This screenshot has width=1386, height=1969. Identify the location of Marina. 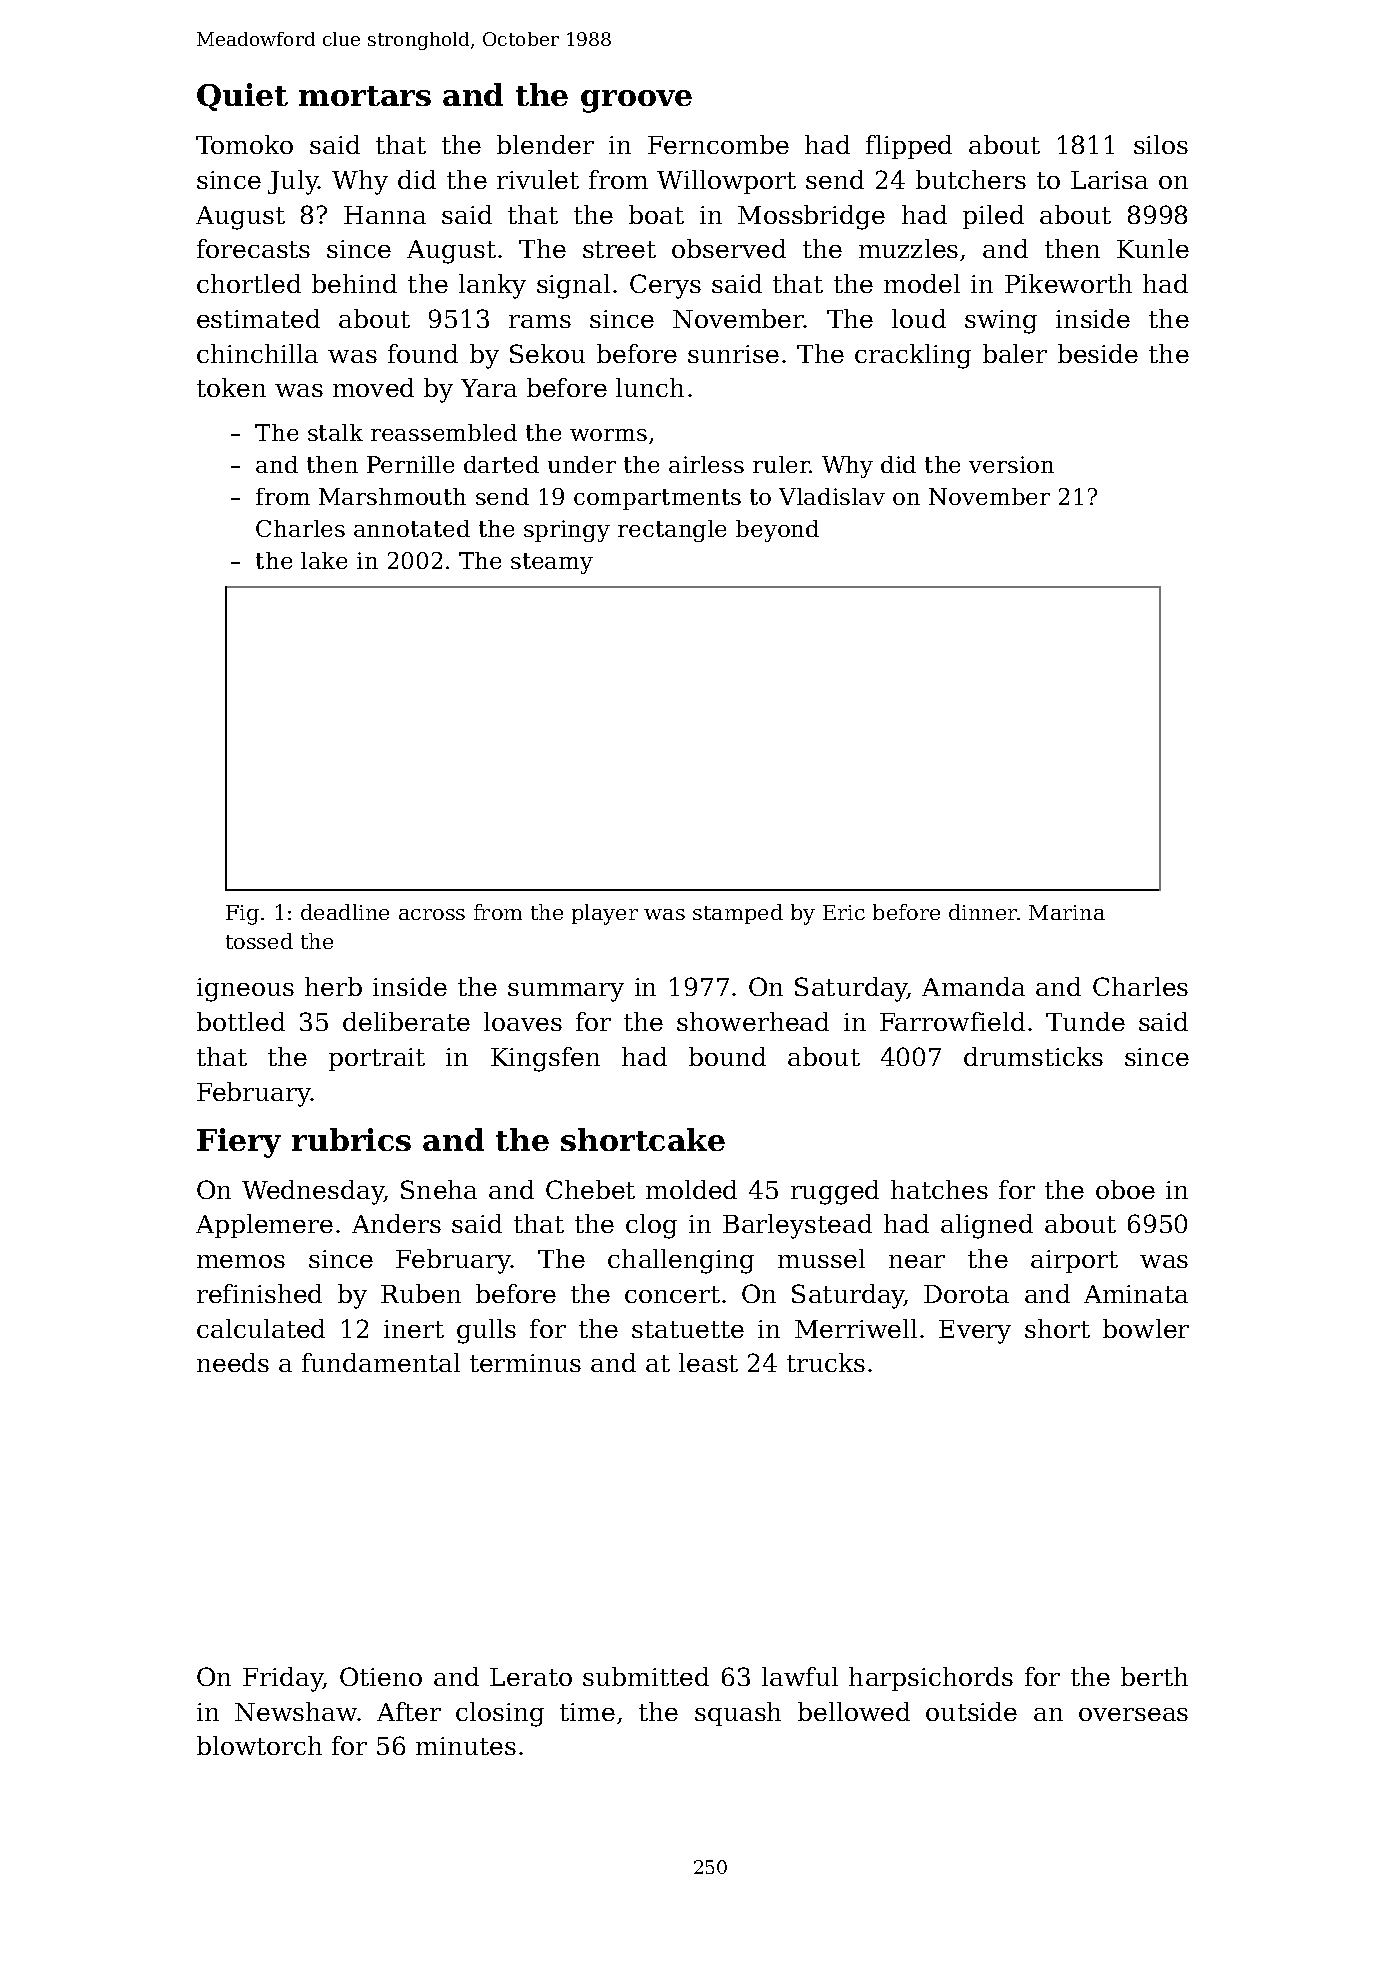
(1067, 912).
